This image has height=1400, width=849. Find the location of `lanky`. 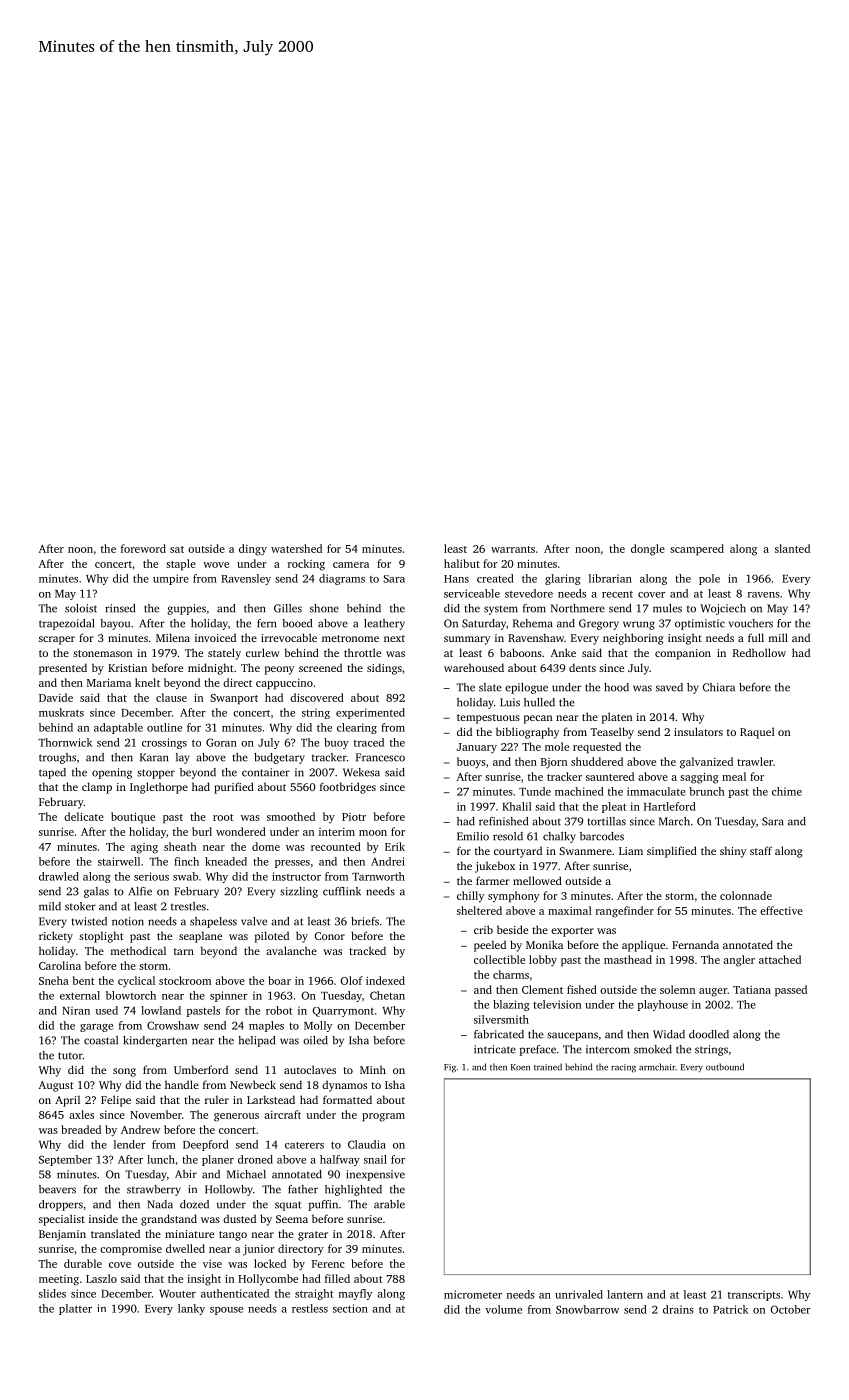

lanky is located at coordinates (191, 1309).
